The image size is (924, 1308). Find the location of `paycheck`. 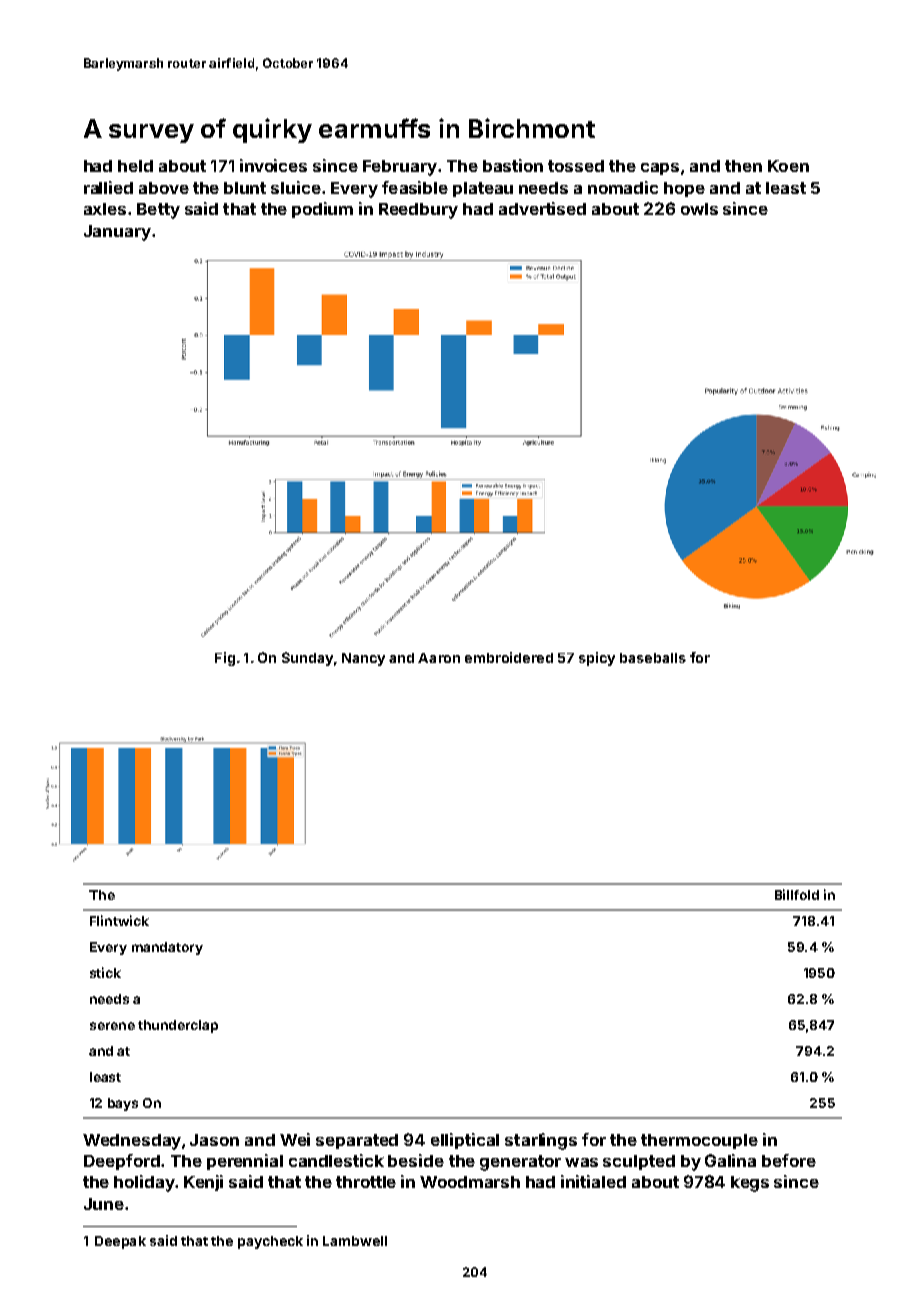

paycheck is located at coordinates (270, 1242).
